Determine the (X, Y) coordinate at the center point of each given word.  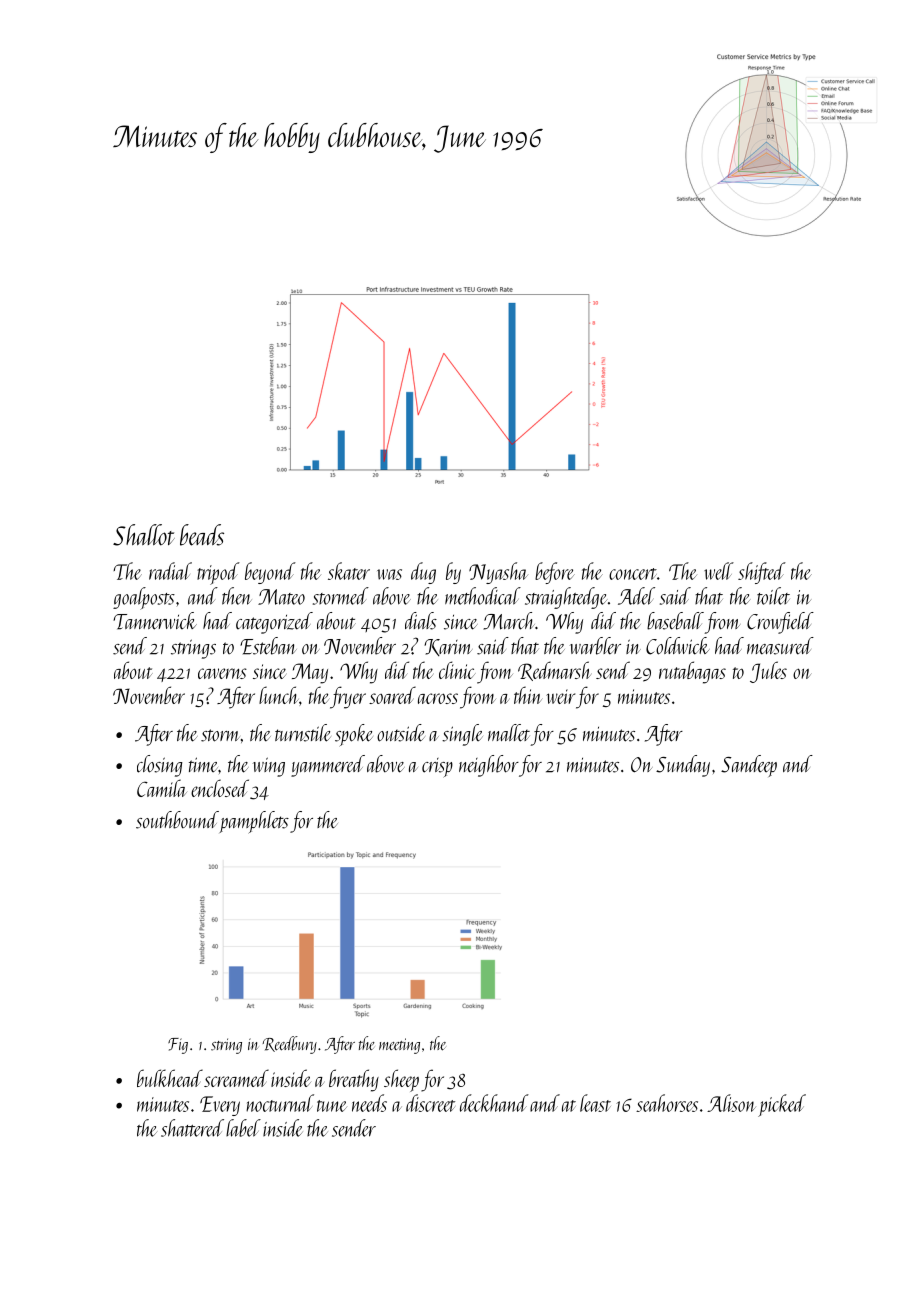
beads (202, 535)
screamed (236, 1078)
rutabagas (692, 672)
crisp (437, 767)
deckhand (494, 1103)
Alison (731, 1103)
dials (421, 621)
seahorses (667, 1103)
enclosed (220, 788)
